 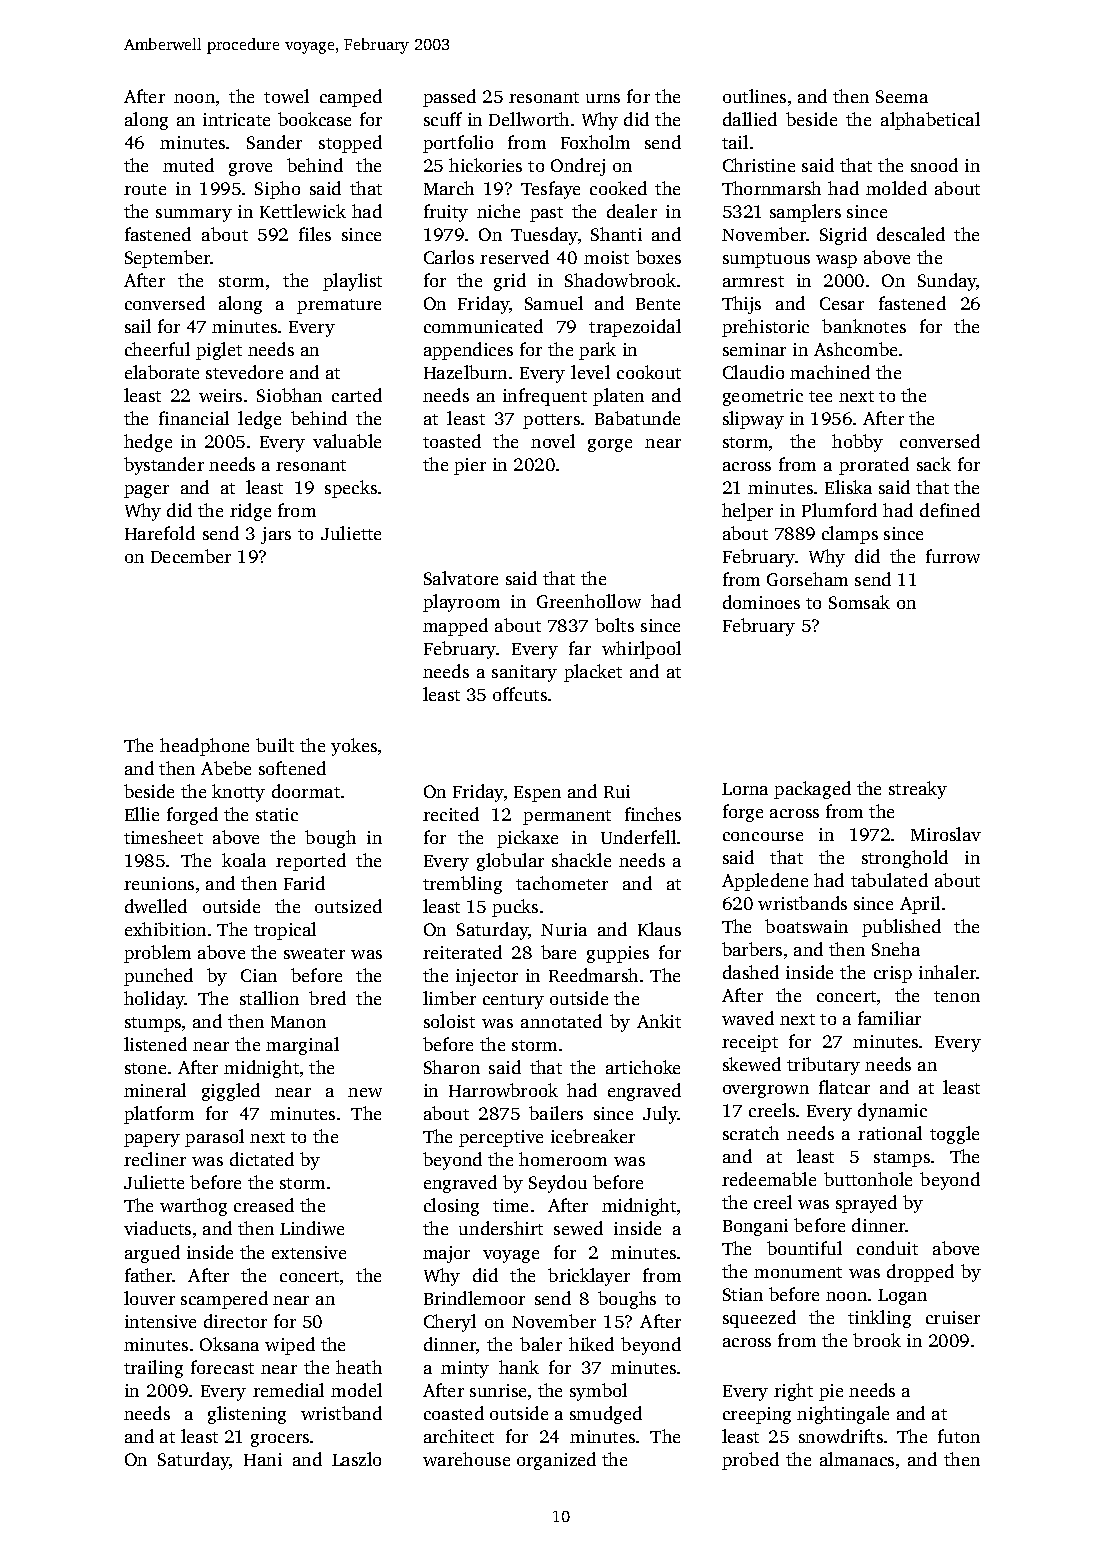 What do you see at coordinates (754, 96) in the screenshot?
I see `outlines` at bounding box center [754, 96].
